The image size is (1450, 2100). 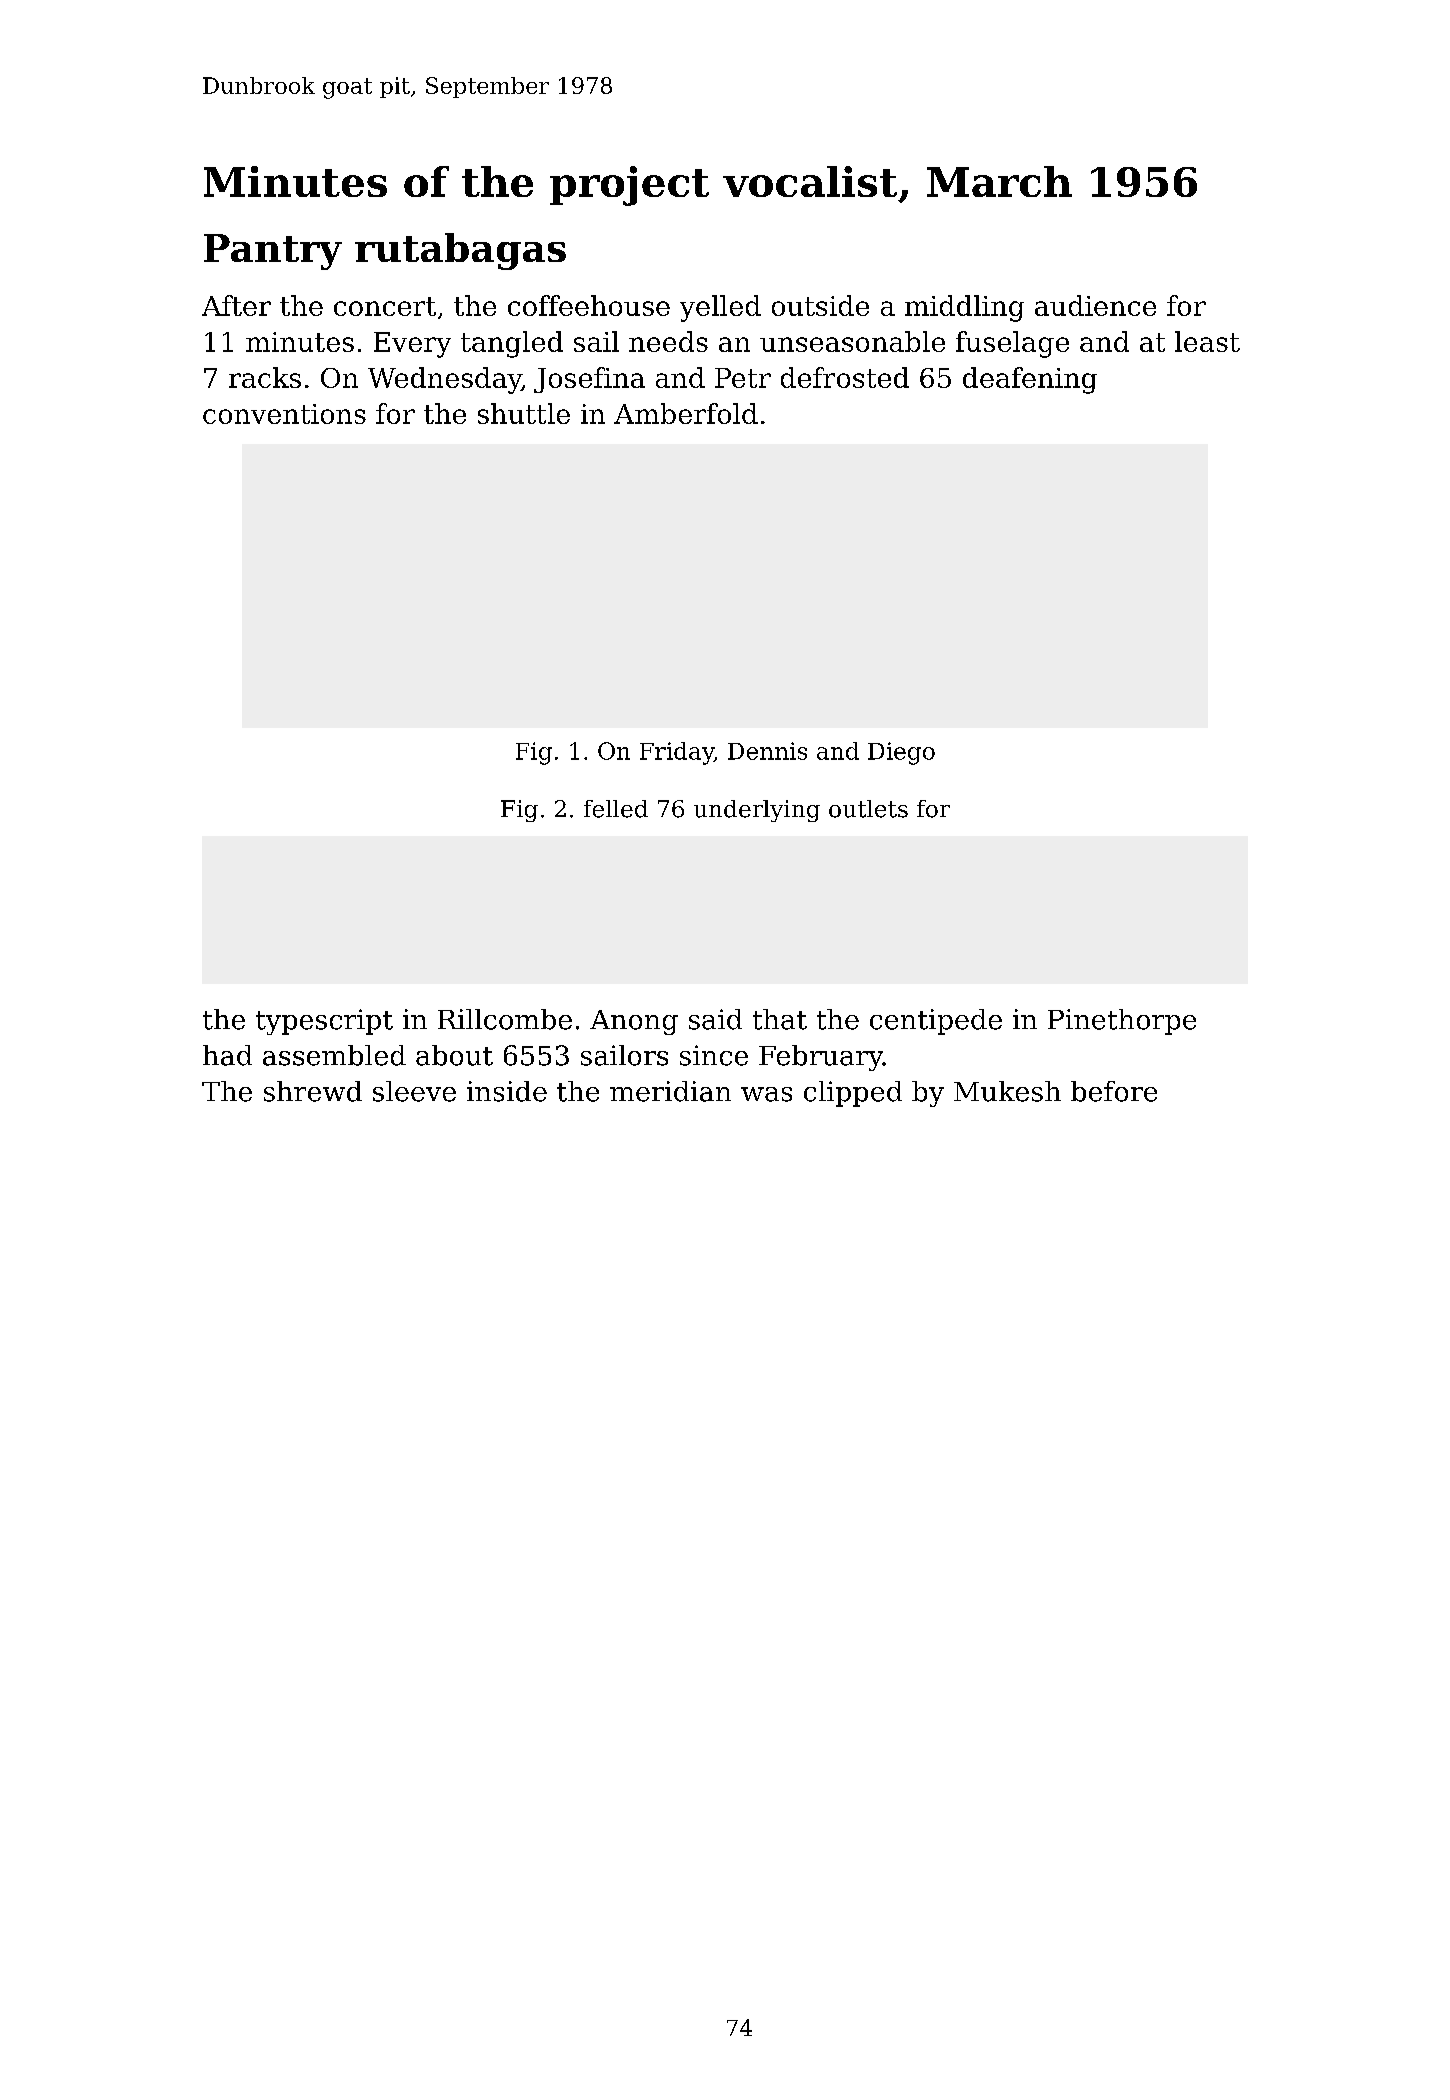 I want to click on felled, so click(x=616, y=809).
